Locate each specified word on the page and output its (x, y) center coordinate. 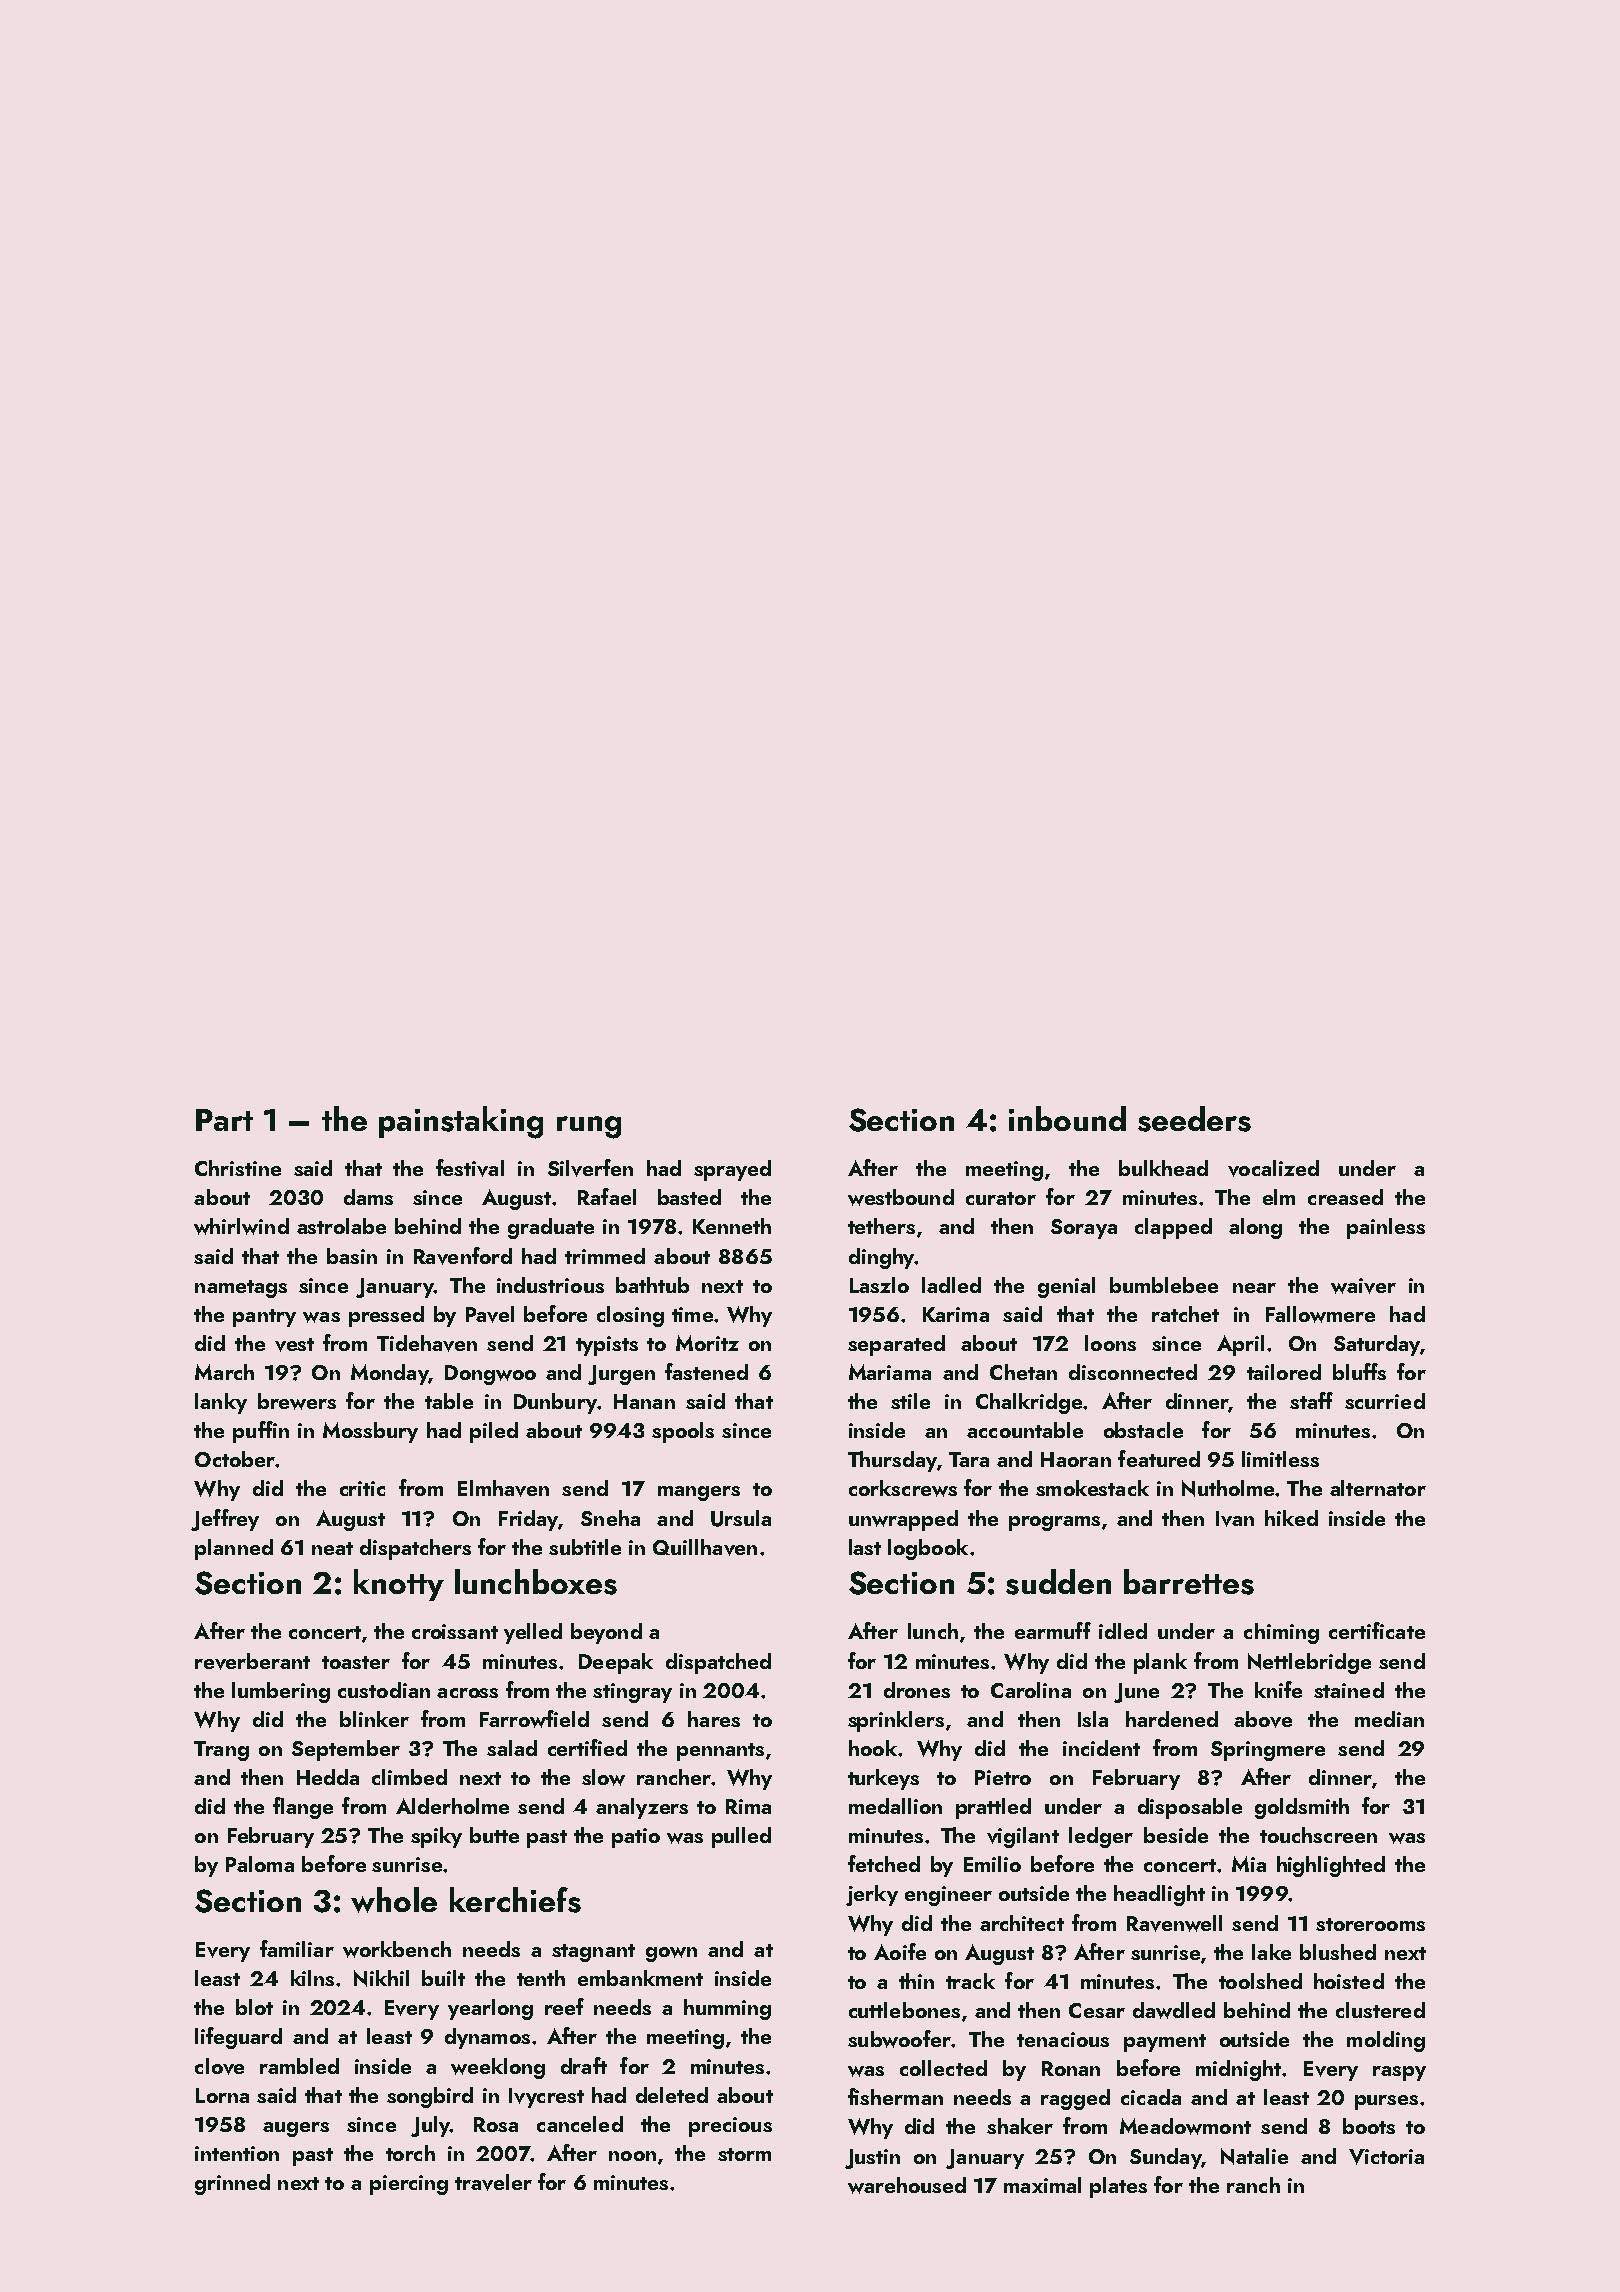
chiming (1281, 1633)
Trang (221, 1751)
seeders (1194, 1119)
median (1389, 1719)
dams (368, 1197)
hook (873, 1748)
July (430, 2126)
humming (727, 2009)
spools (683, 1432)
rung (589, 1127)
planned (234, 1549)
